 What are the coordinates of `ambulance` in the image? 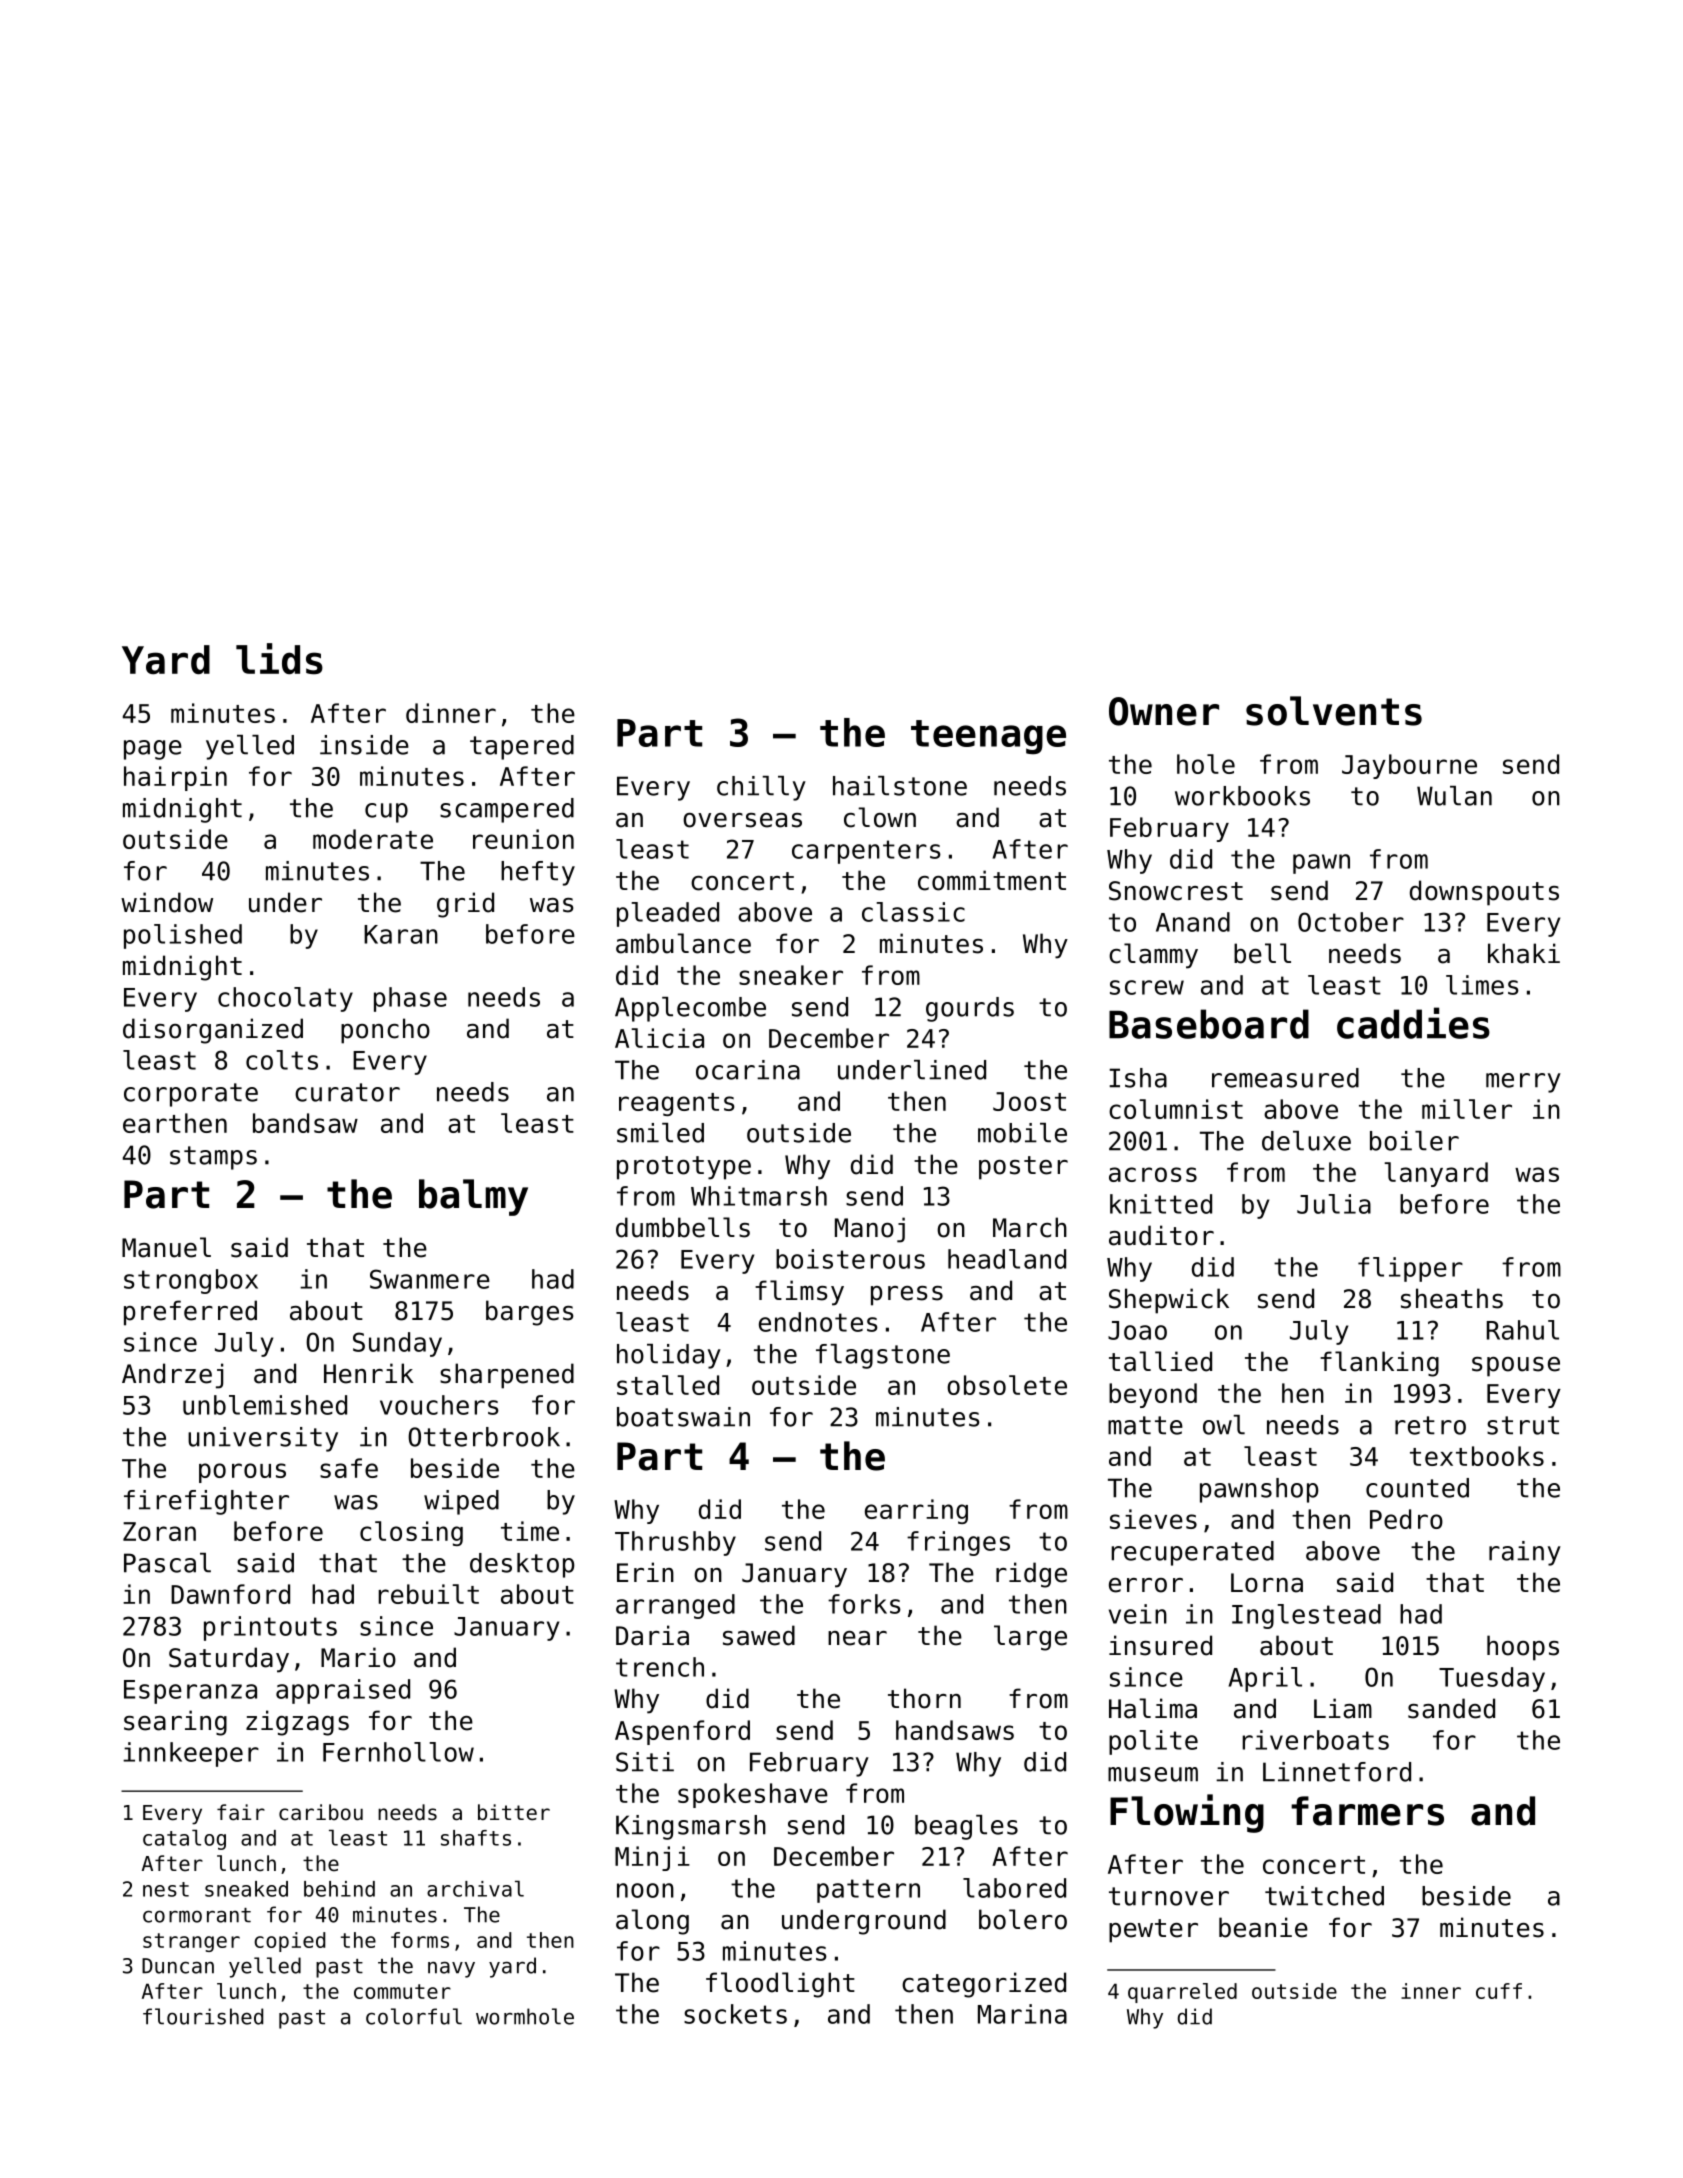 It's located at (683, 943).
